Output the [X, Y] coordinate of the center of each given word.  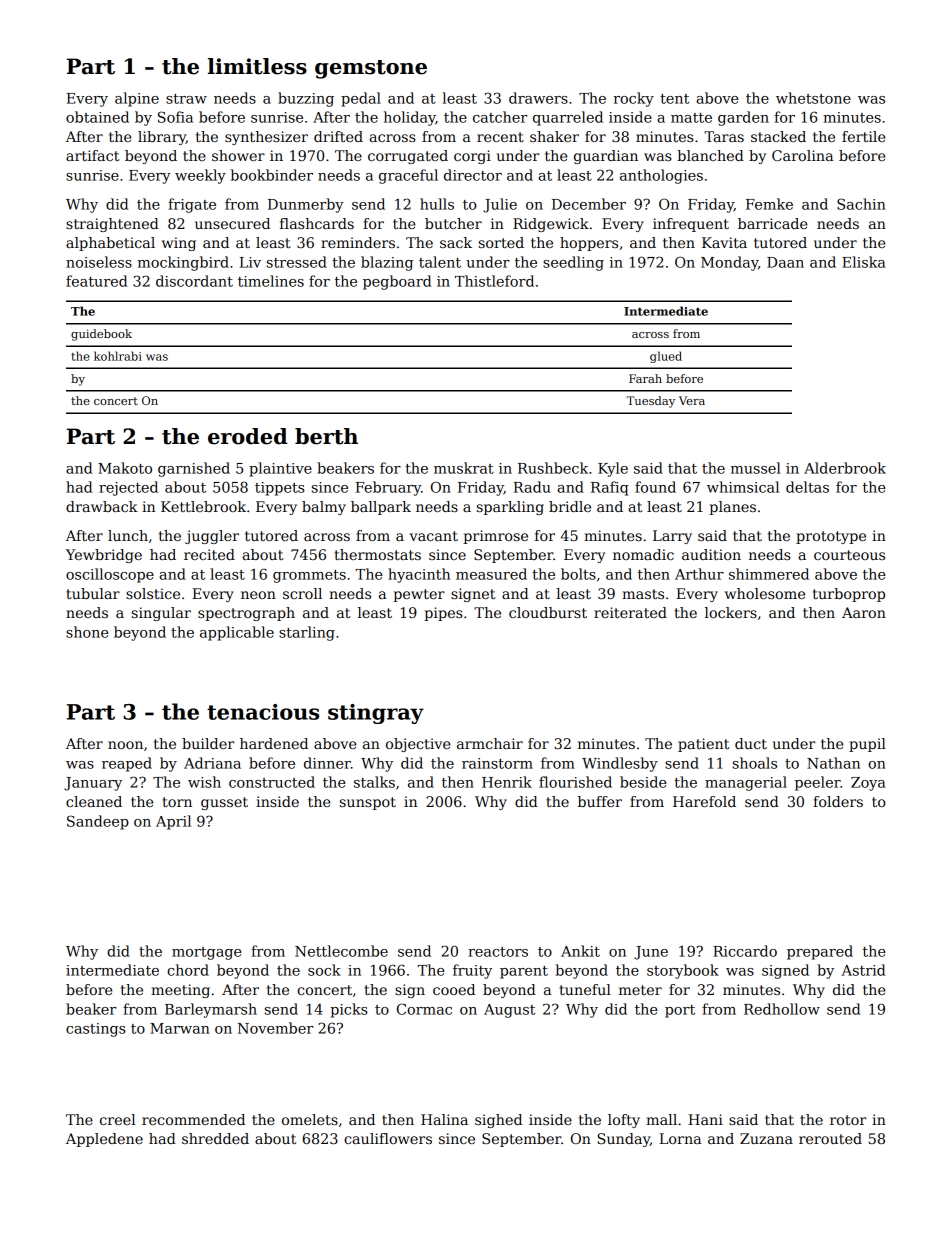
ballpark [381, 508]
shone [87, 632]
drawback [102, 506]
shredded [215, 1138]
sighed [498, 1121]
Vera [692, 400]
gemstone [371, 69]
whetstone [813, 98]
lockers [731, 612]
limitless [257, 66]
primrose [495, 537]
